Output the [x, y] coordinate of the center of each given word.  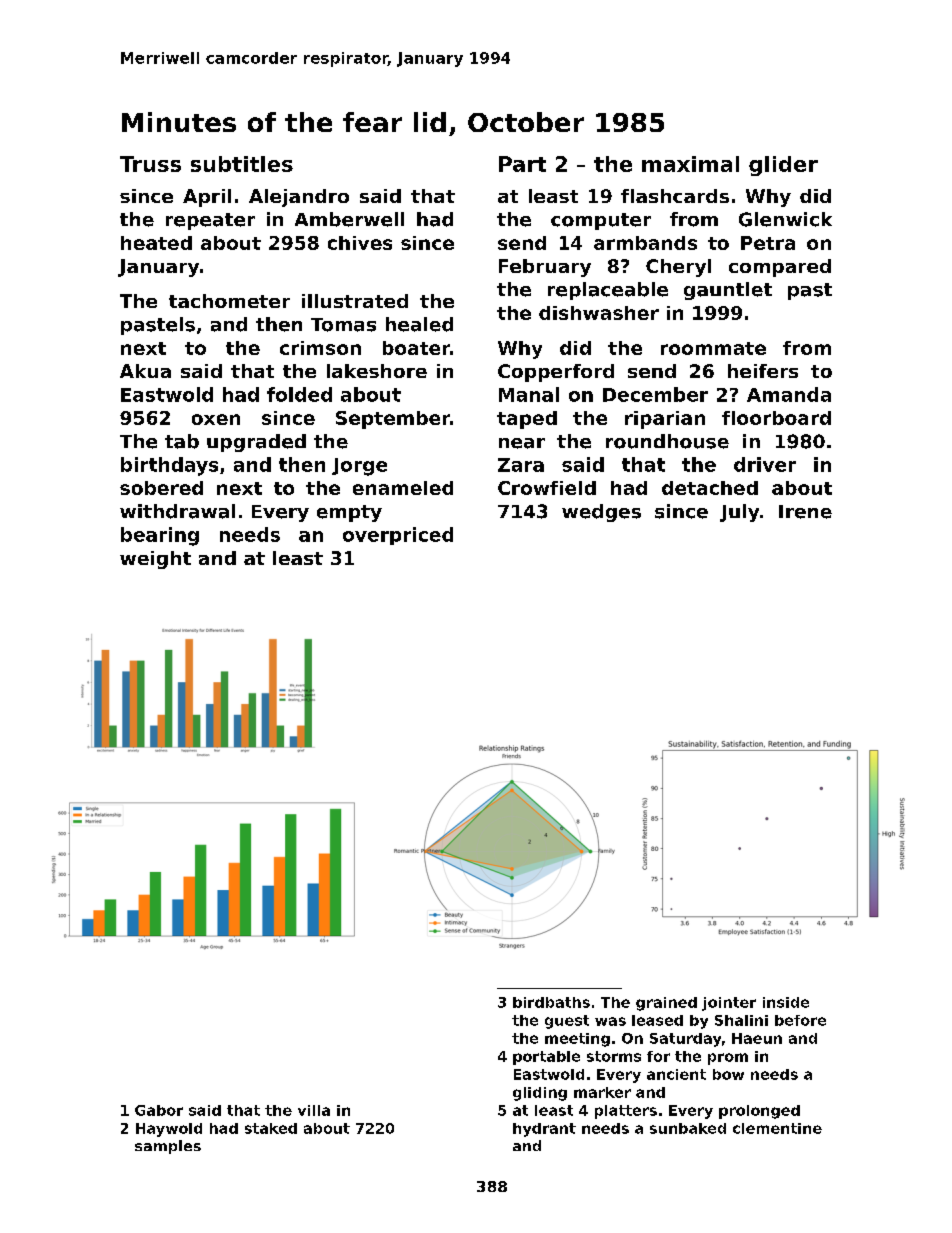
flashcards [675, 196]
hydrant [544, 1130]
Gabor [159, 1110]
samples [168, 1147]
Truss [150, 164]
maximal [690, 164]
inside [786, 1002]
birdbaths [551, 1002]
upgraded [256, 443]
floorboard [776, 418]
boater [416, 348]
